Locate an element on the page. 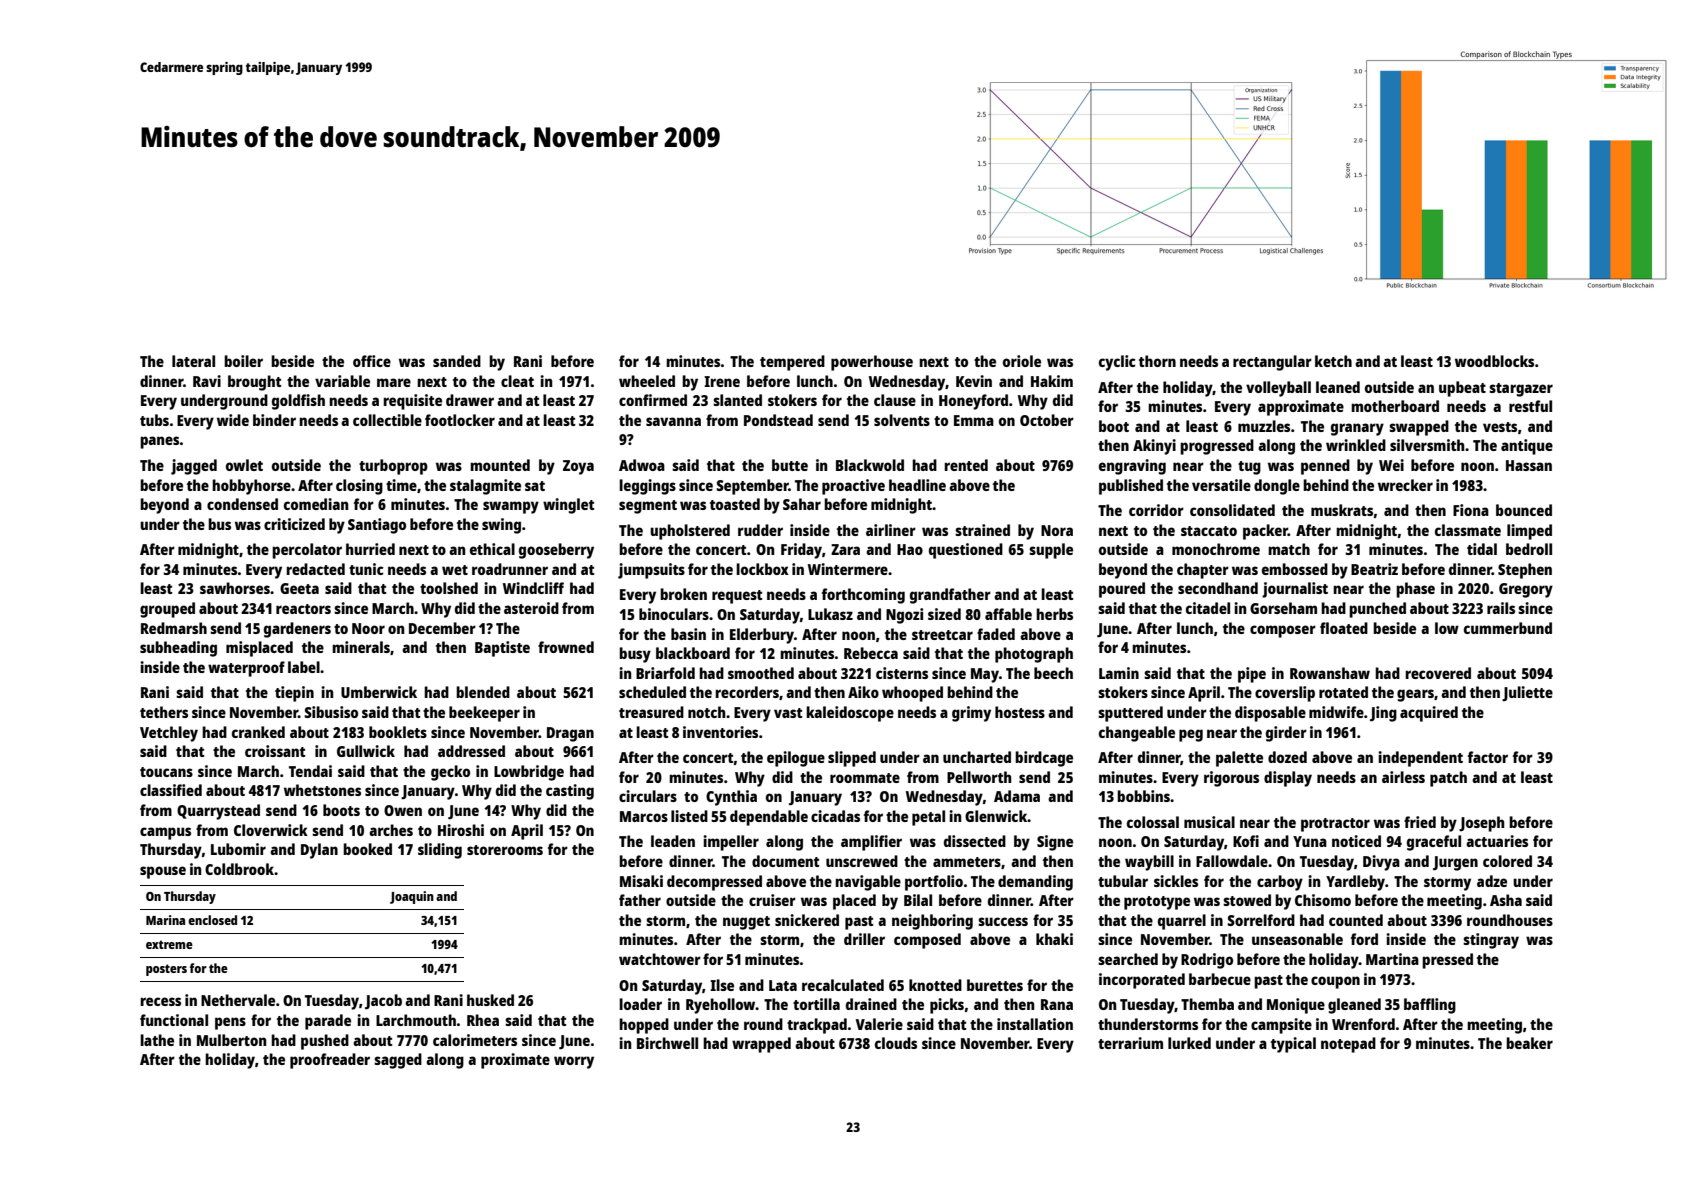 The height and width of the document is (1197, 1693). stargazer is located at coordinates (1521, 390).
